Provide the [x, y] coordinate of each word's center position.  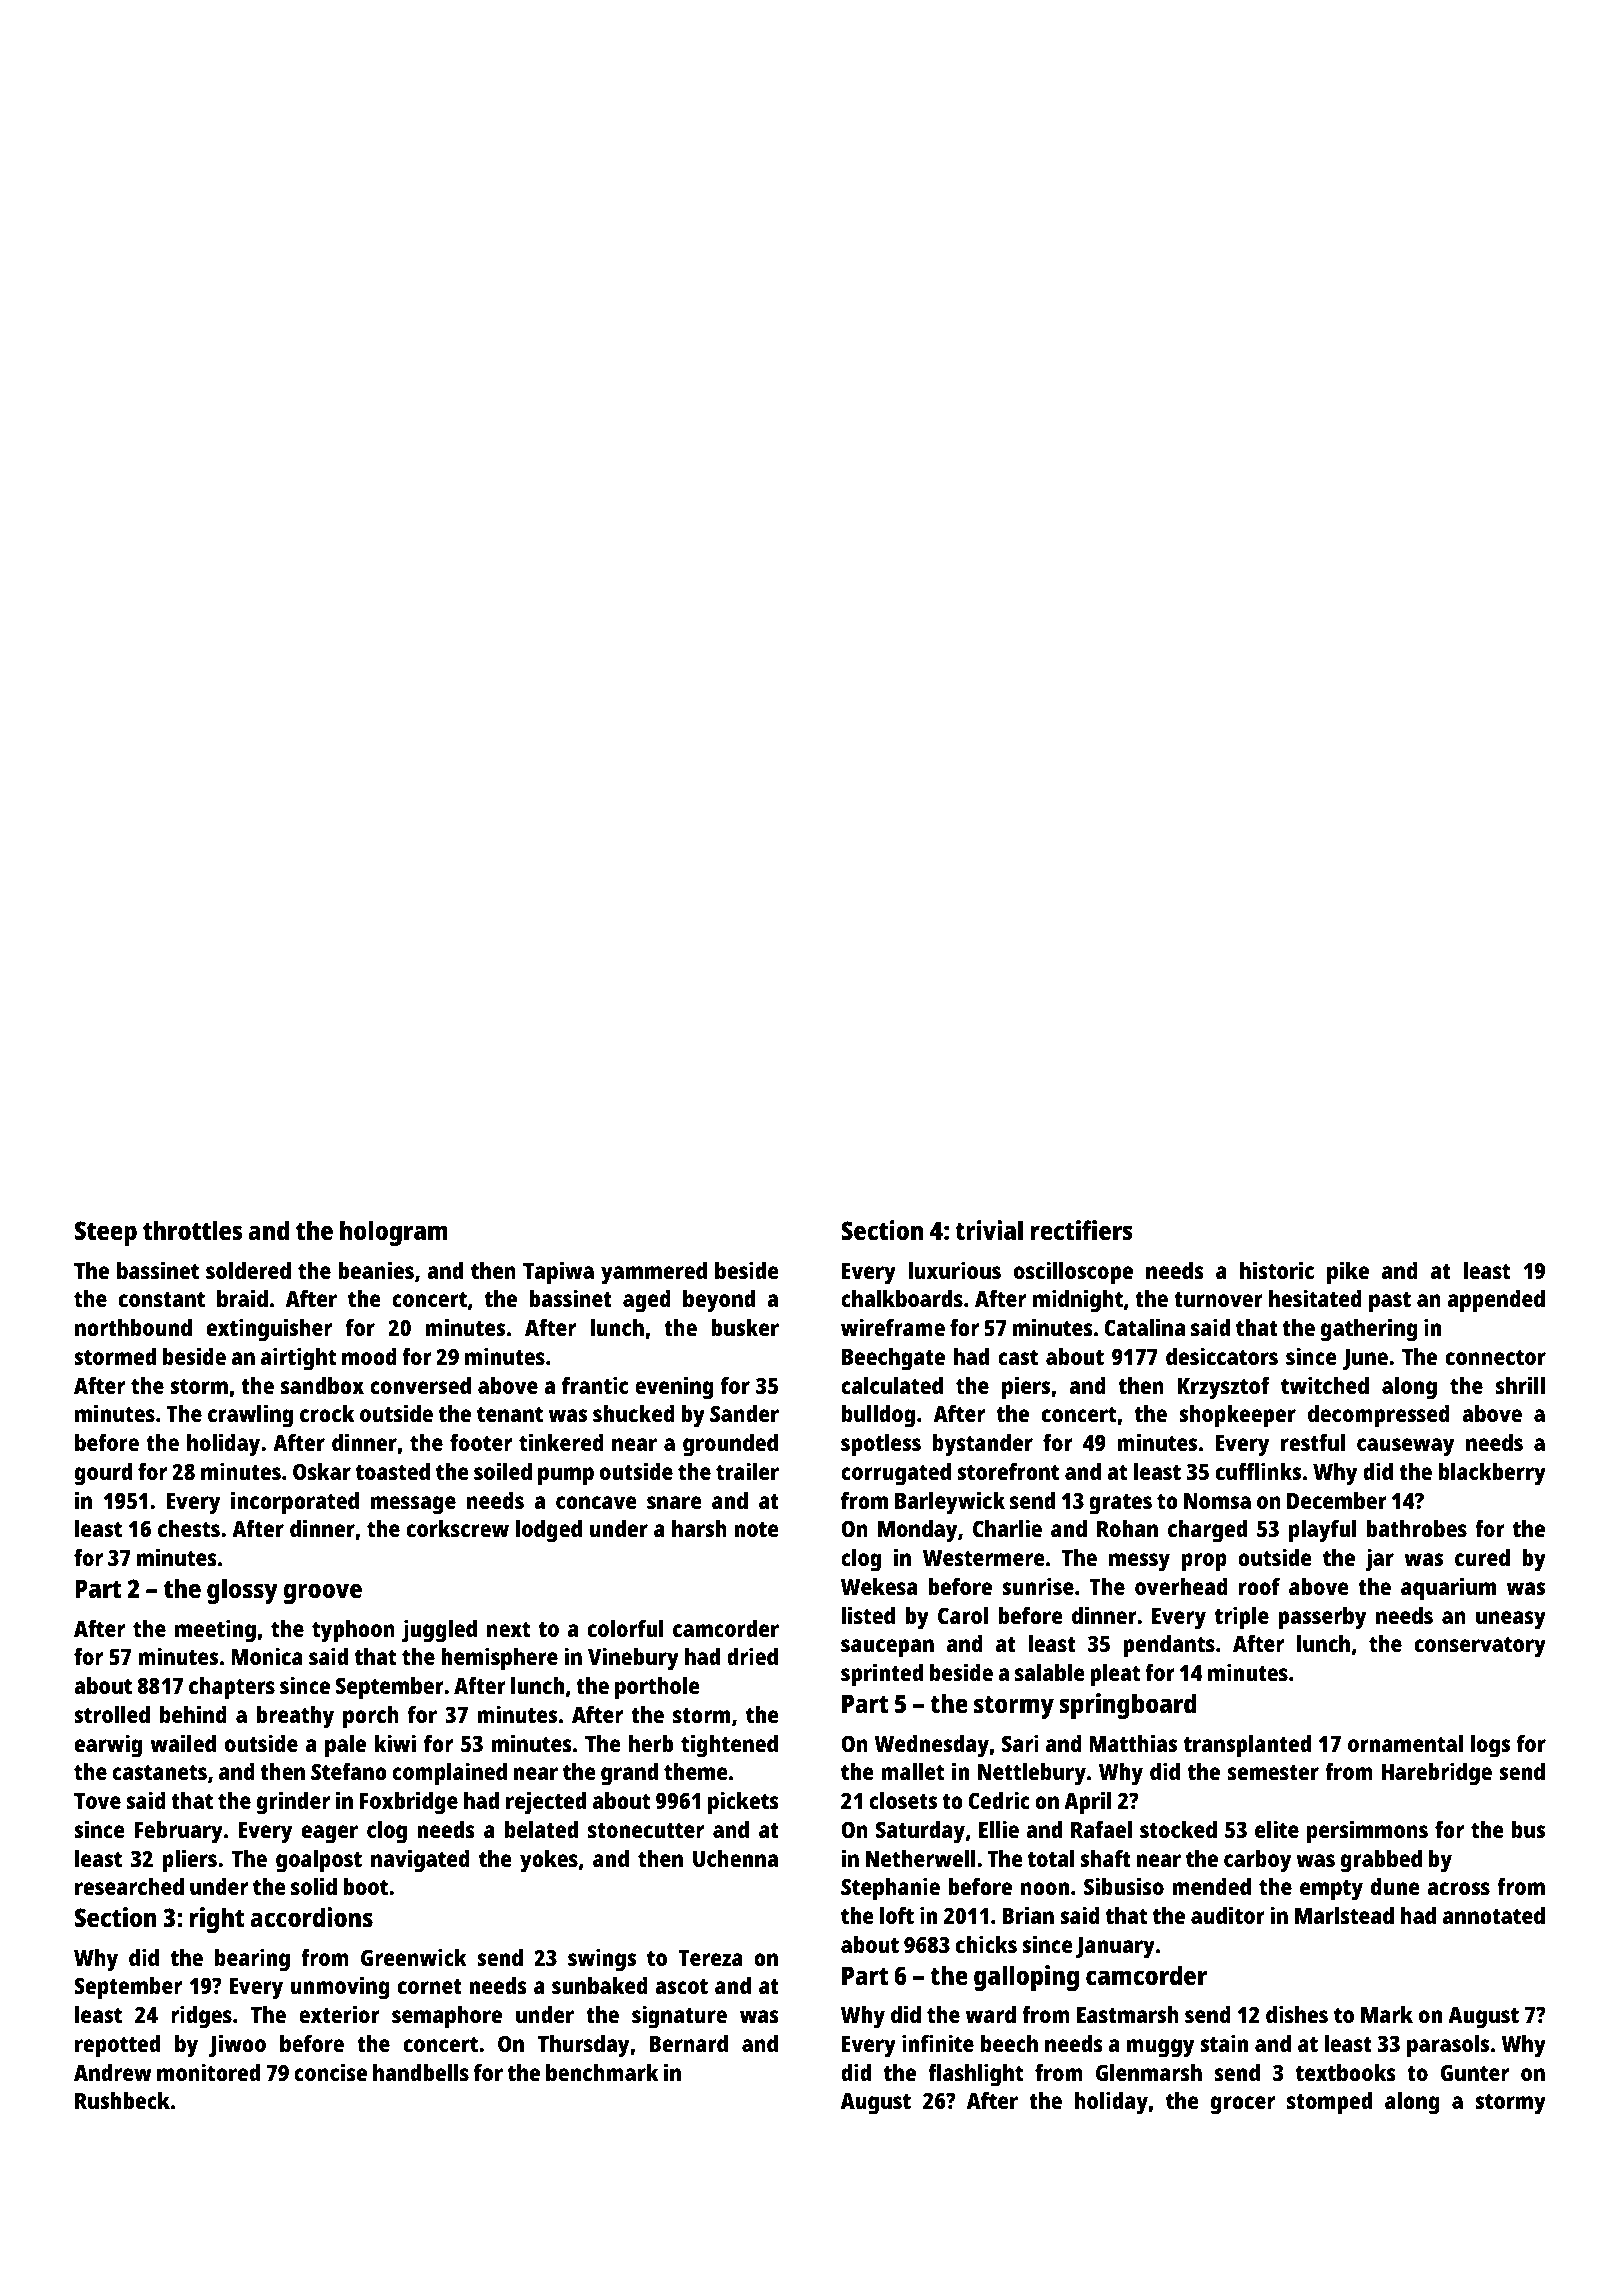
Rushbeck [122, 2100]
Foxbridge [409, 1803]
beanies [376, 1270]
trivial [989, 1230]
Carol [963, 1615]
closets [903, 1800]
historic [1277, 1270]
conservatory [1480, 1647]
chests [189, 1528]
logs [1490, 1746]
